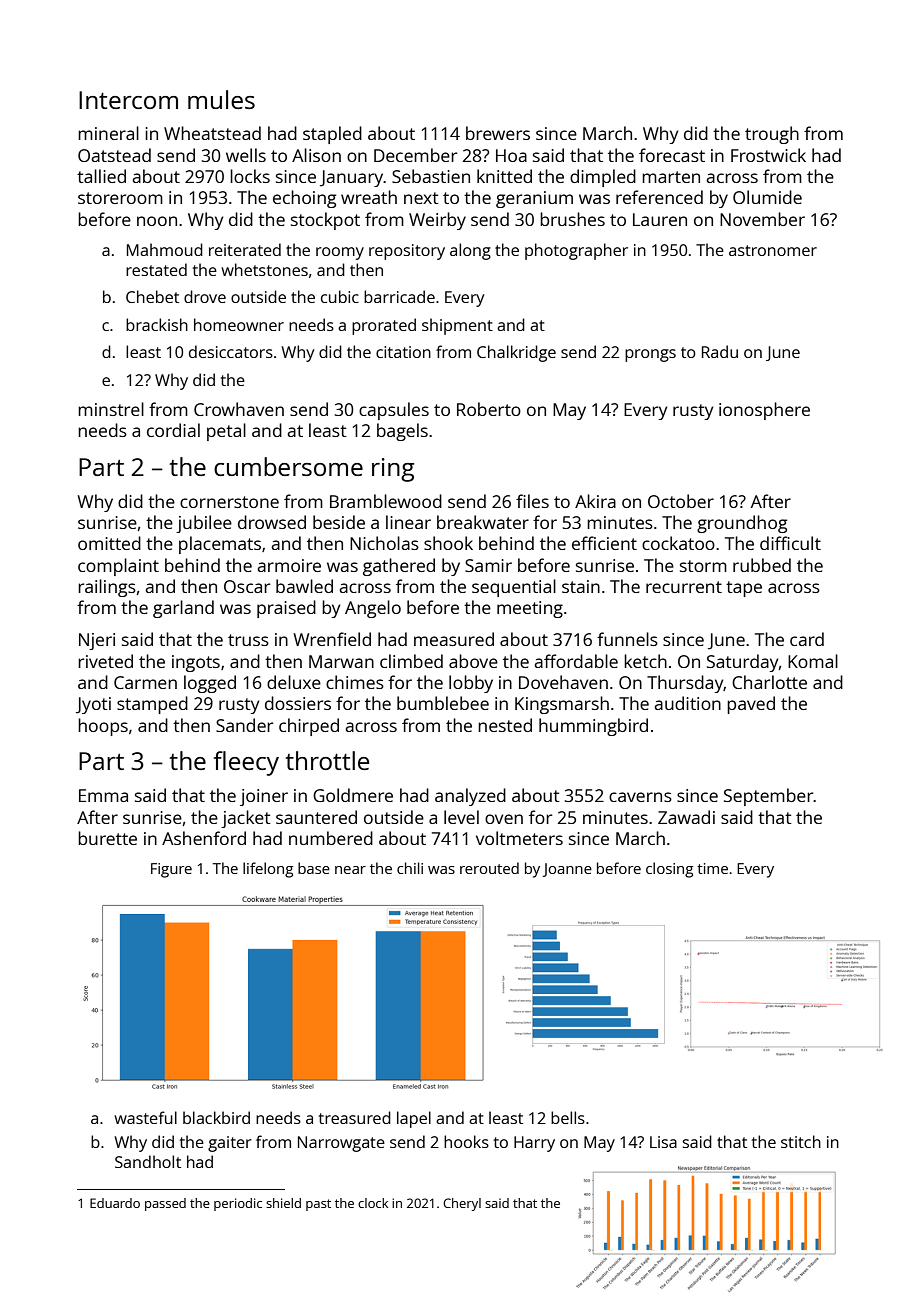 This page has height=1314, width=924. I want to click on stitch, so click(801, 1141).
